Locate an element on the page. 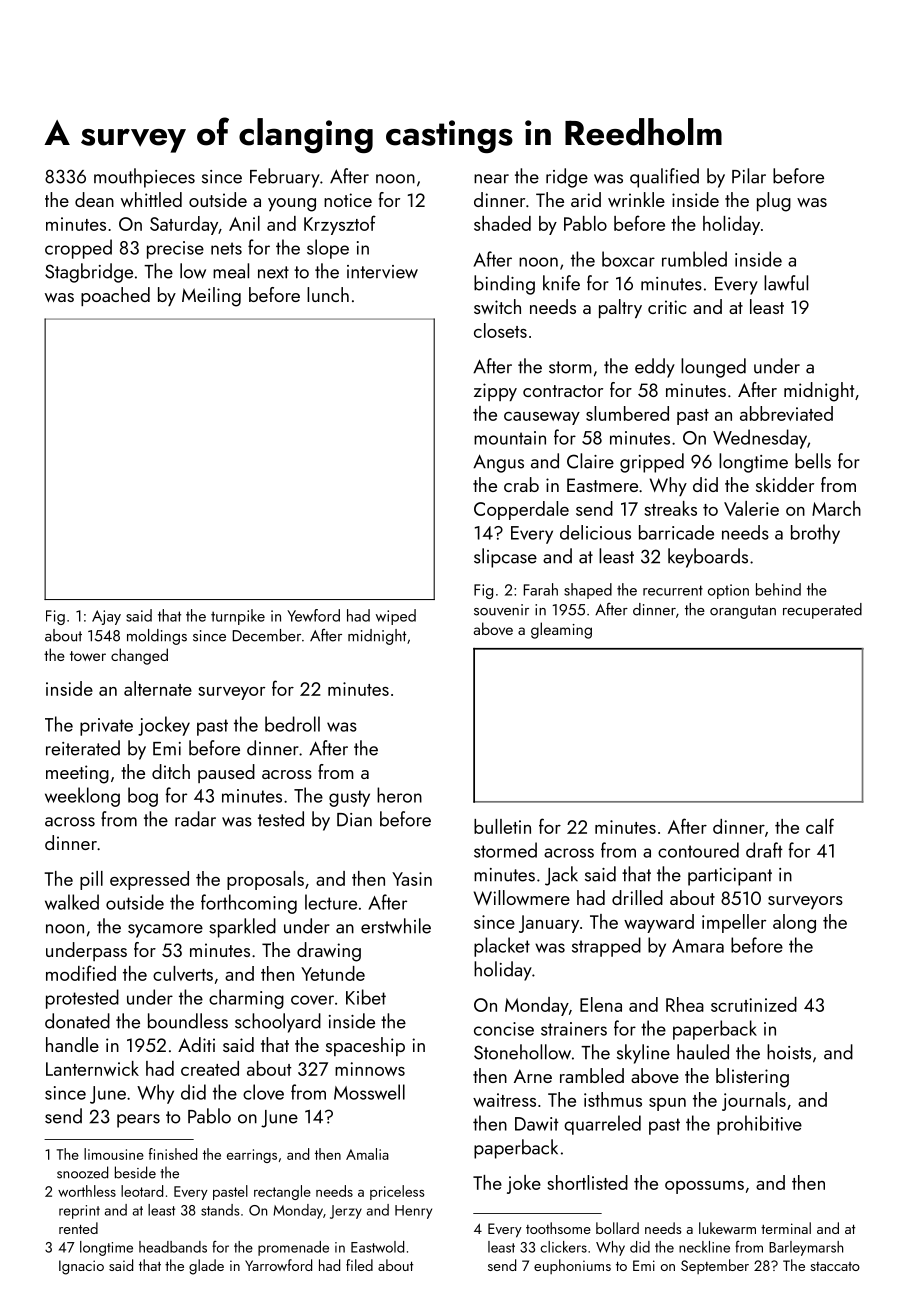  critic is located at coordinates (667, 307).
